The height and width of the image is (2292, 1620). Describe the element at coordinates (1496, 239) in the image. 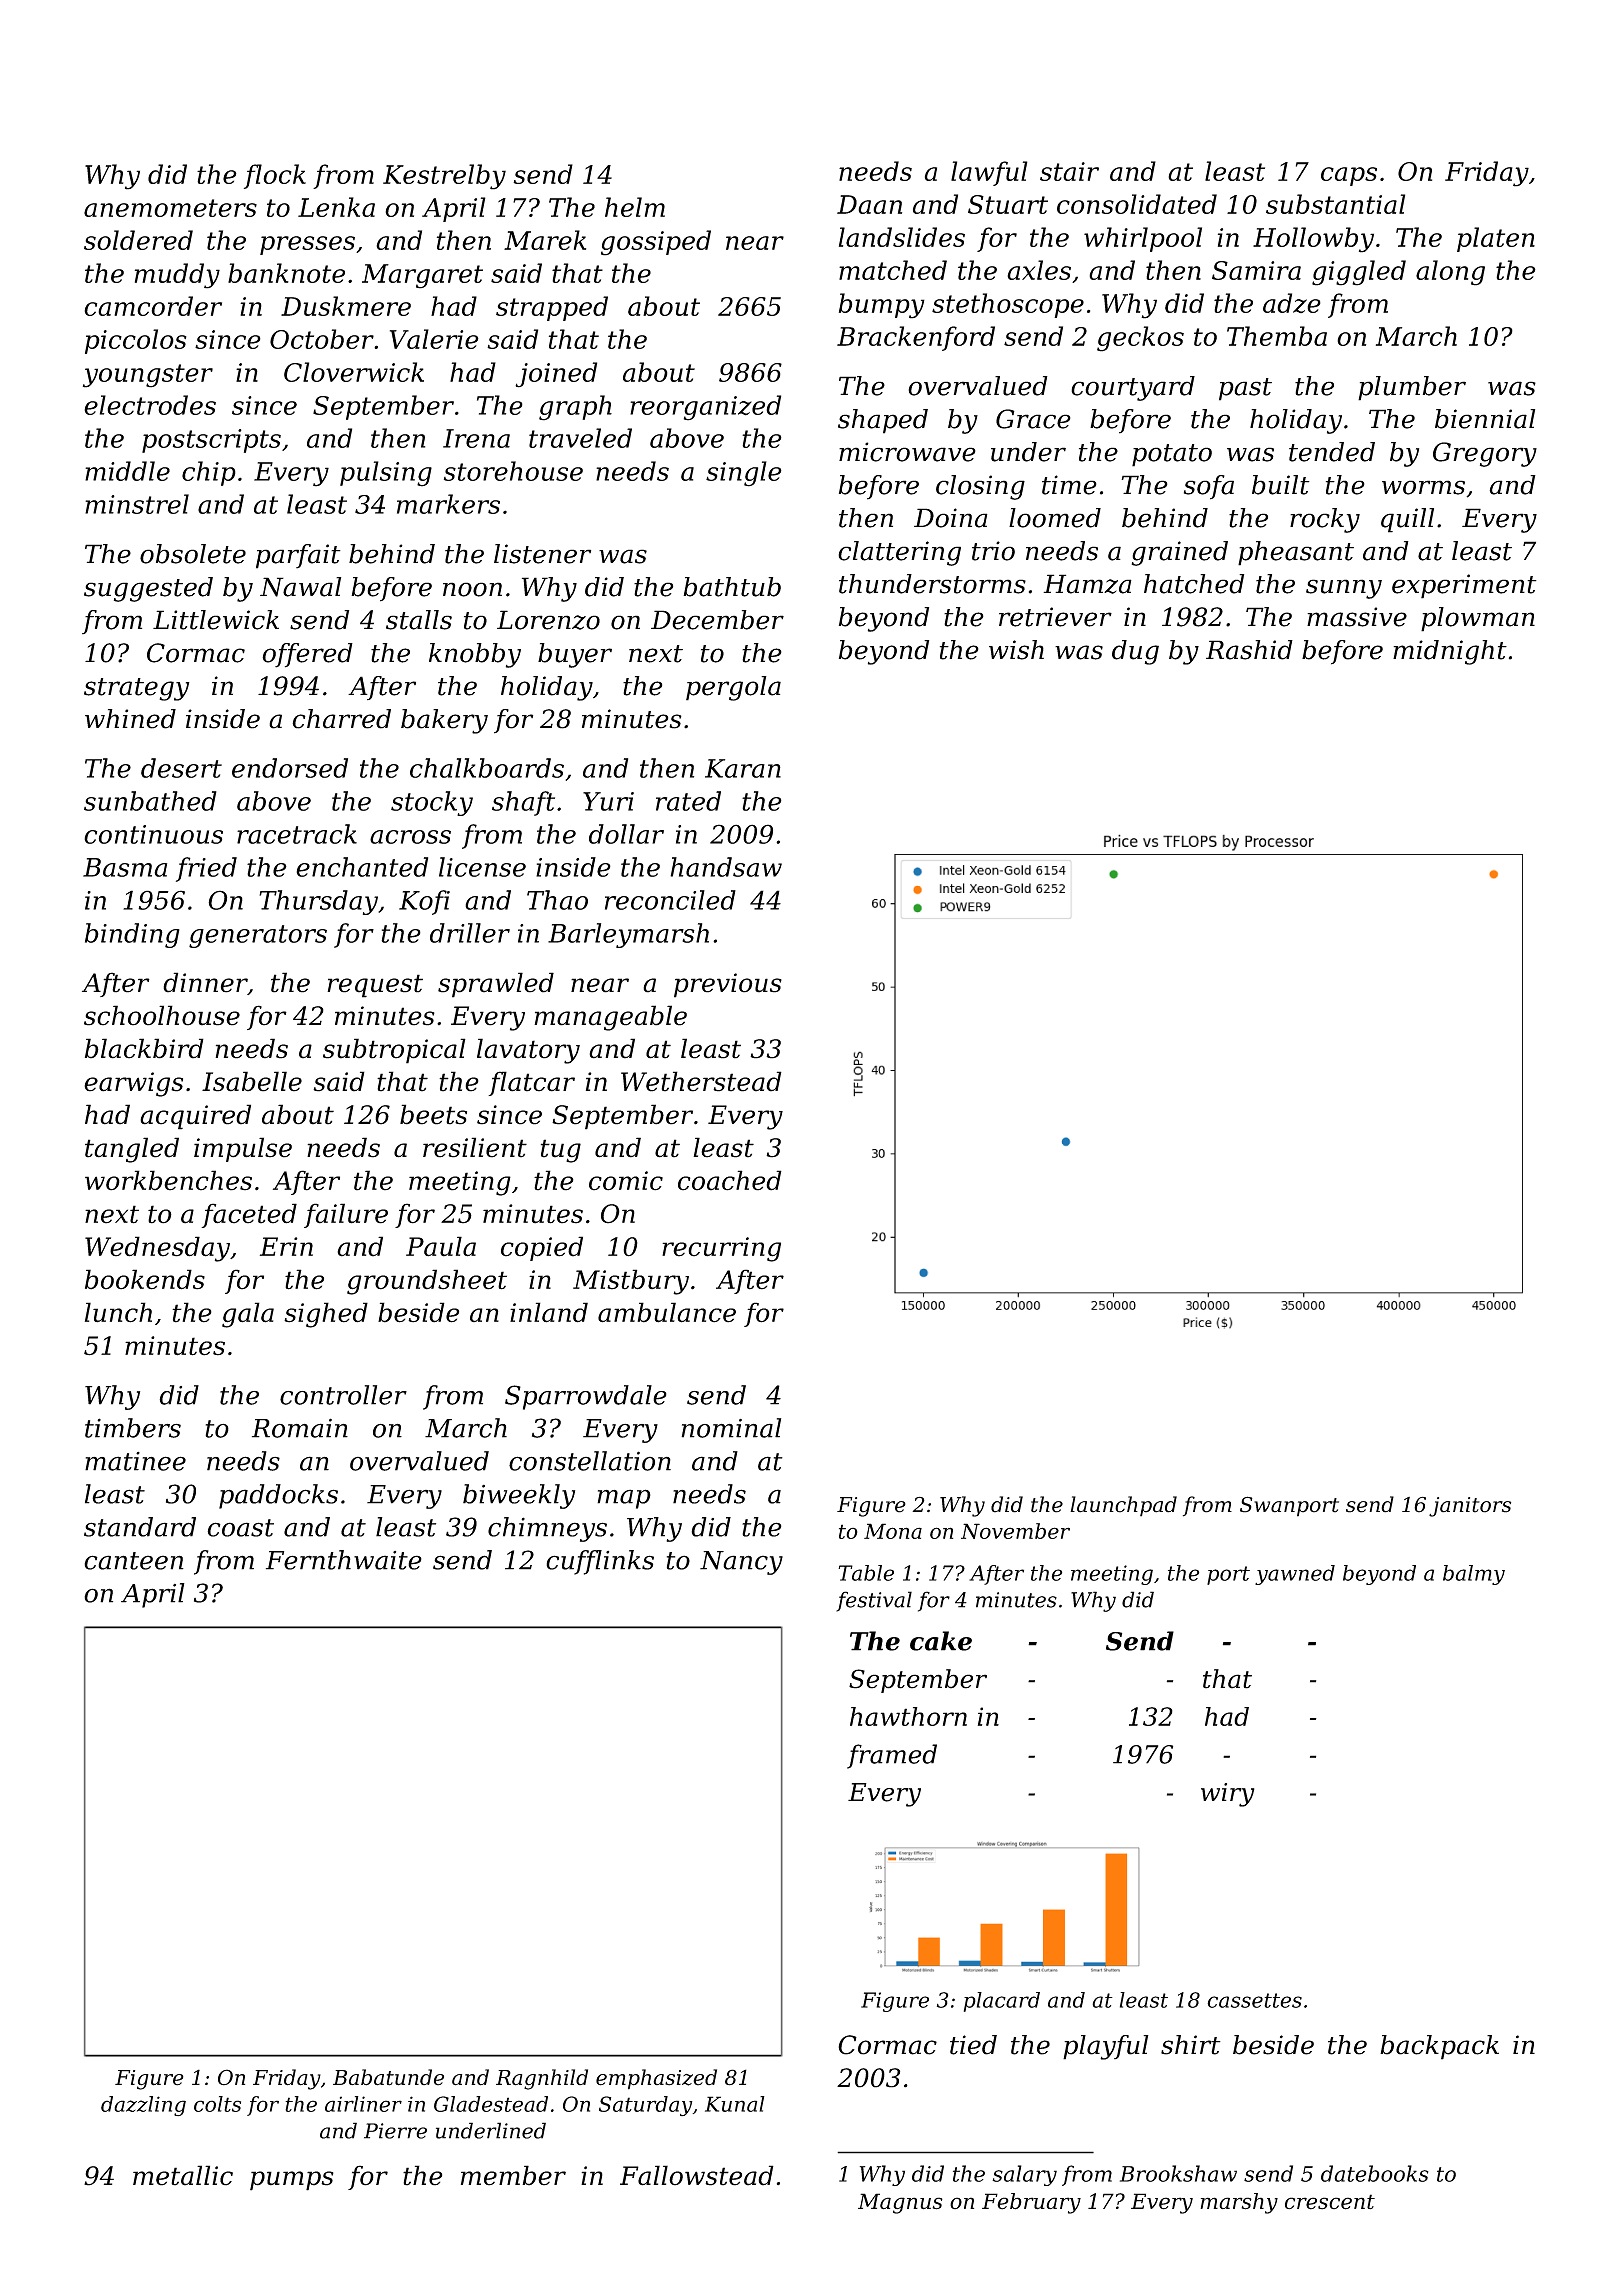

I see `platen` at that location.
